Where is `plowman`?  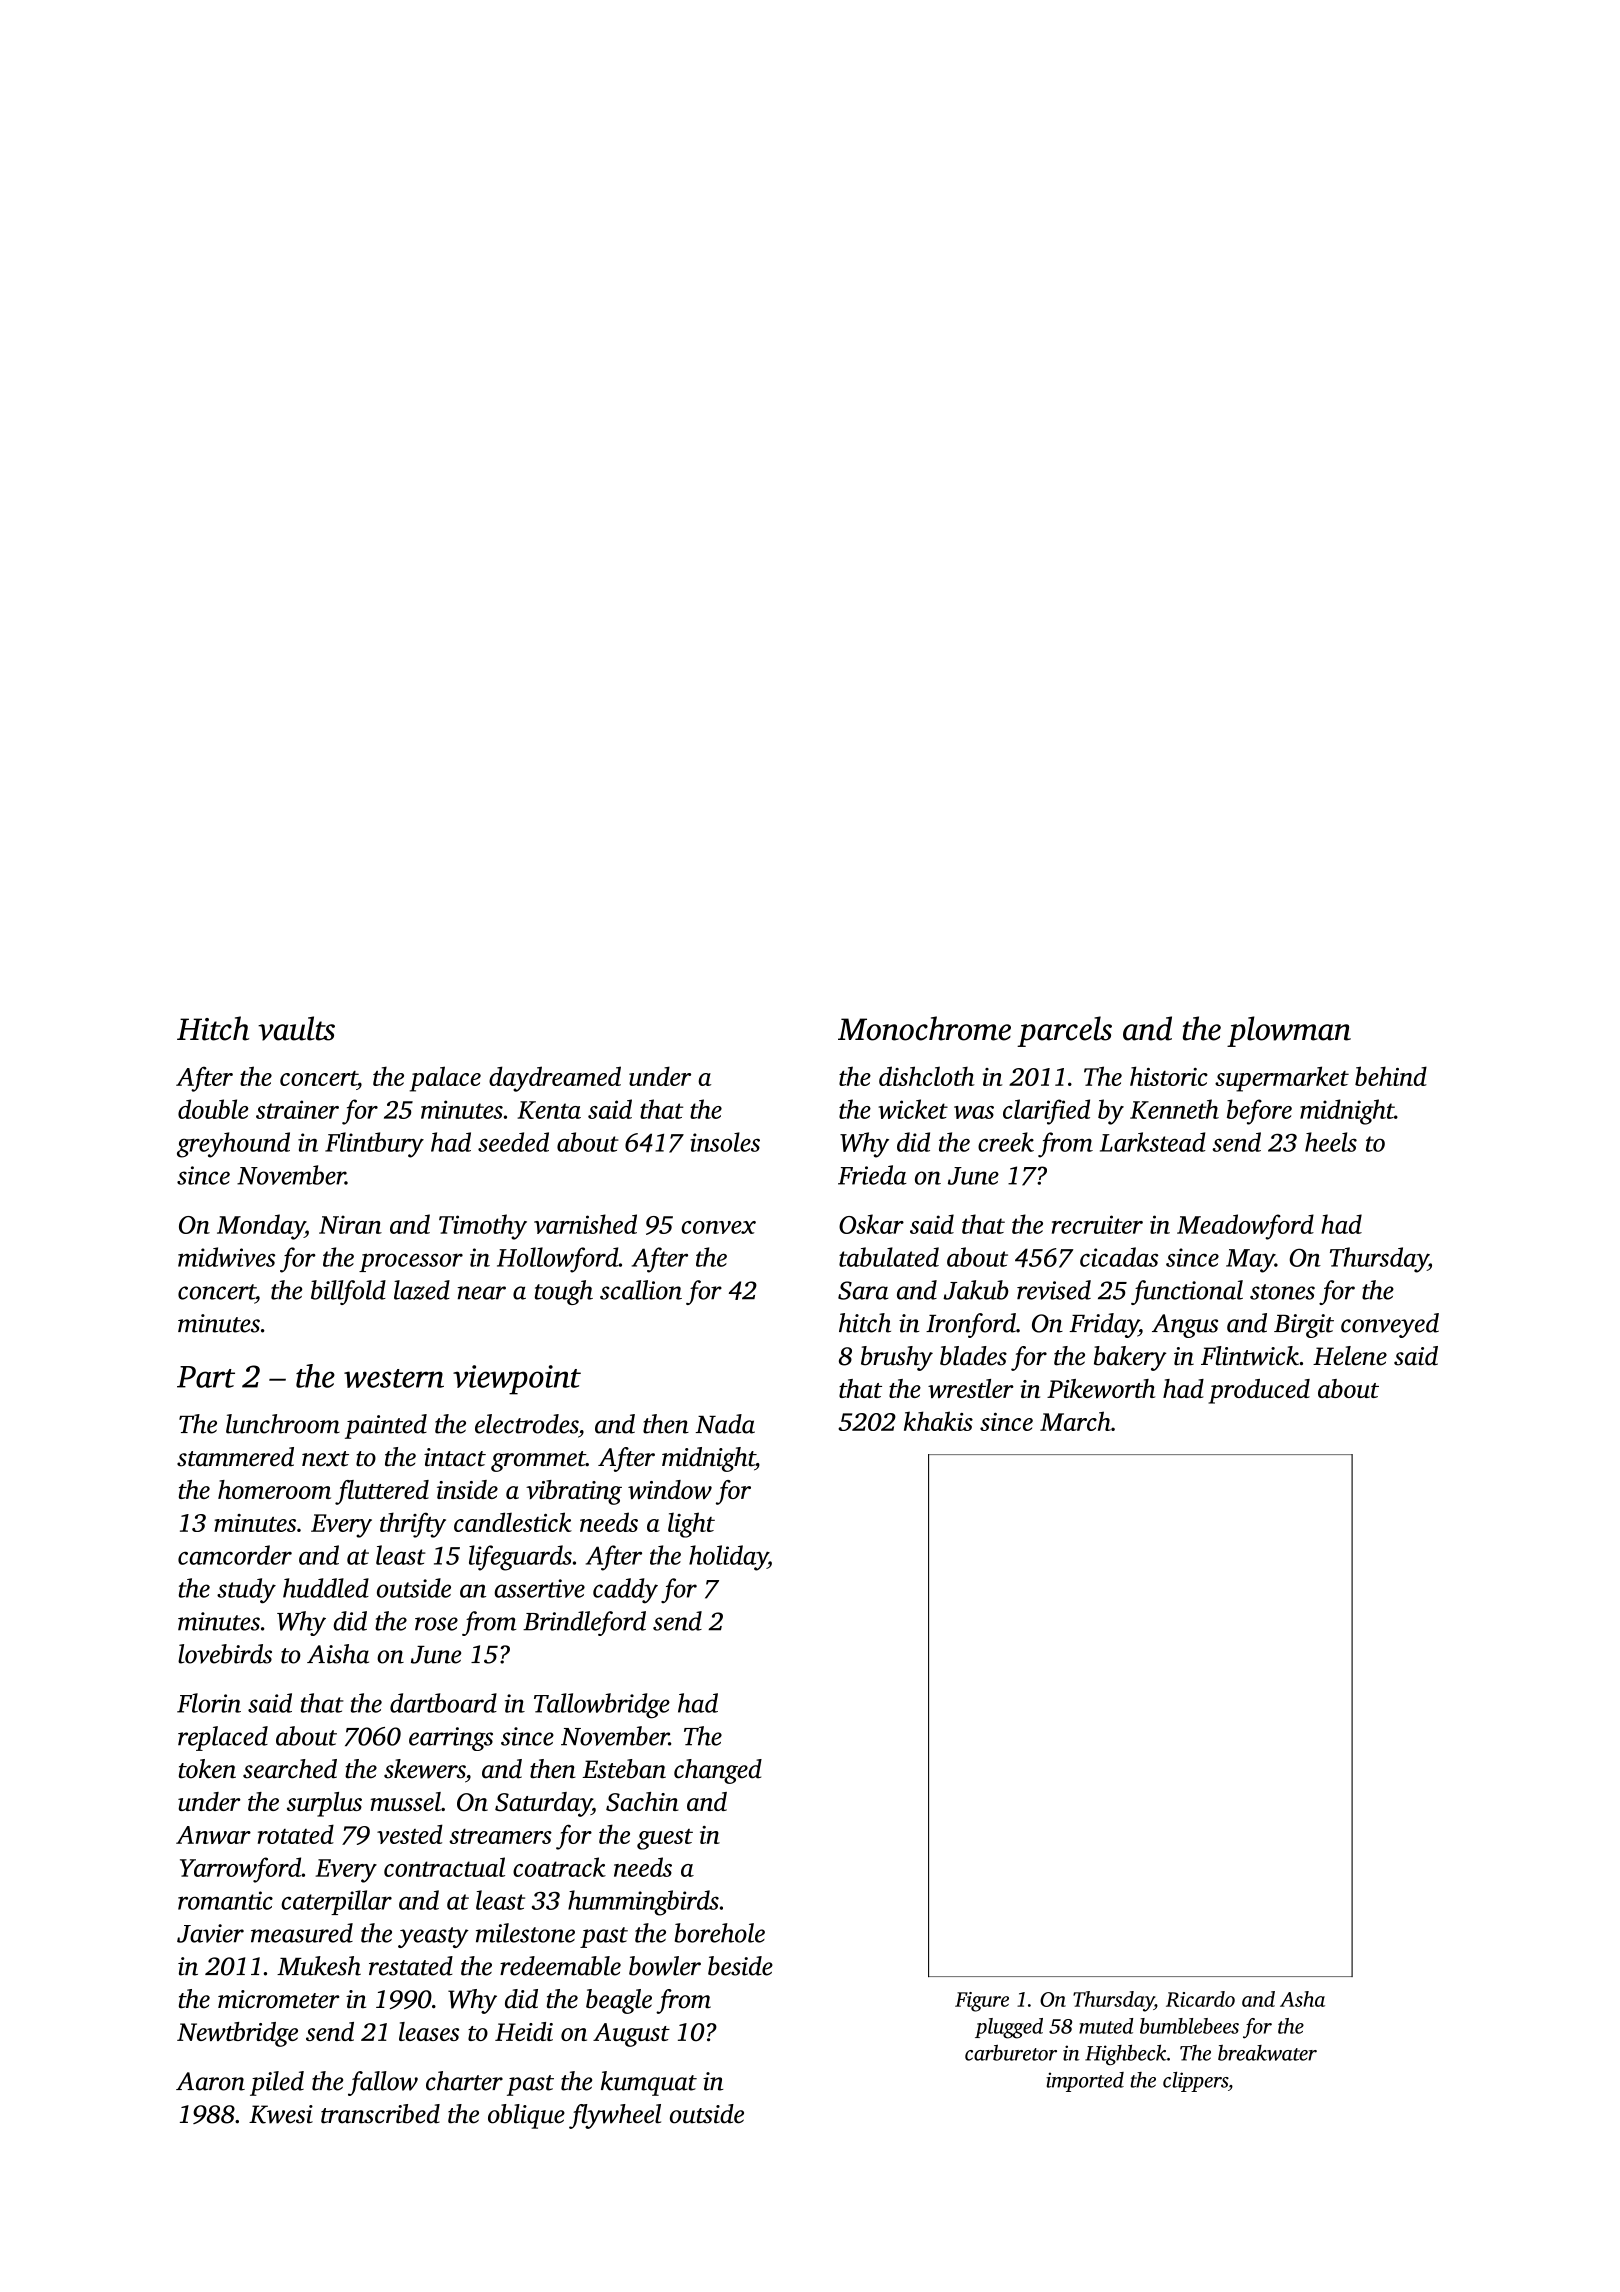
plowman is located at coordinates (1289, 1031).
